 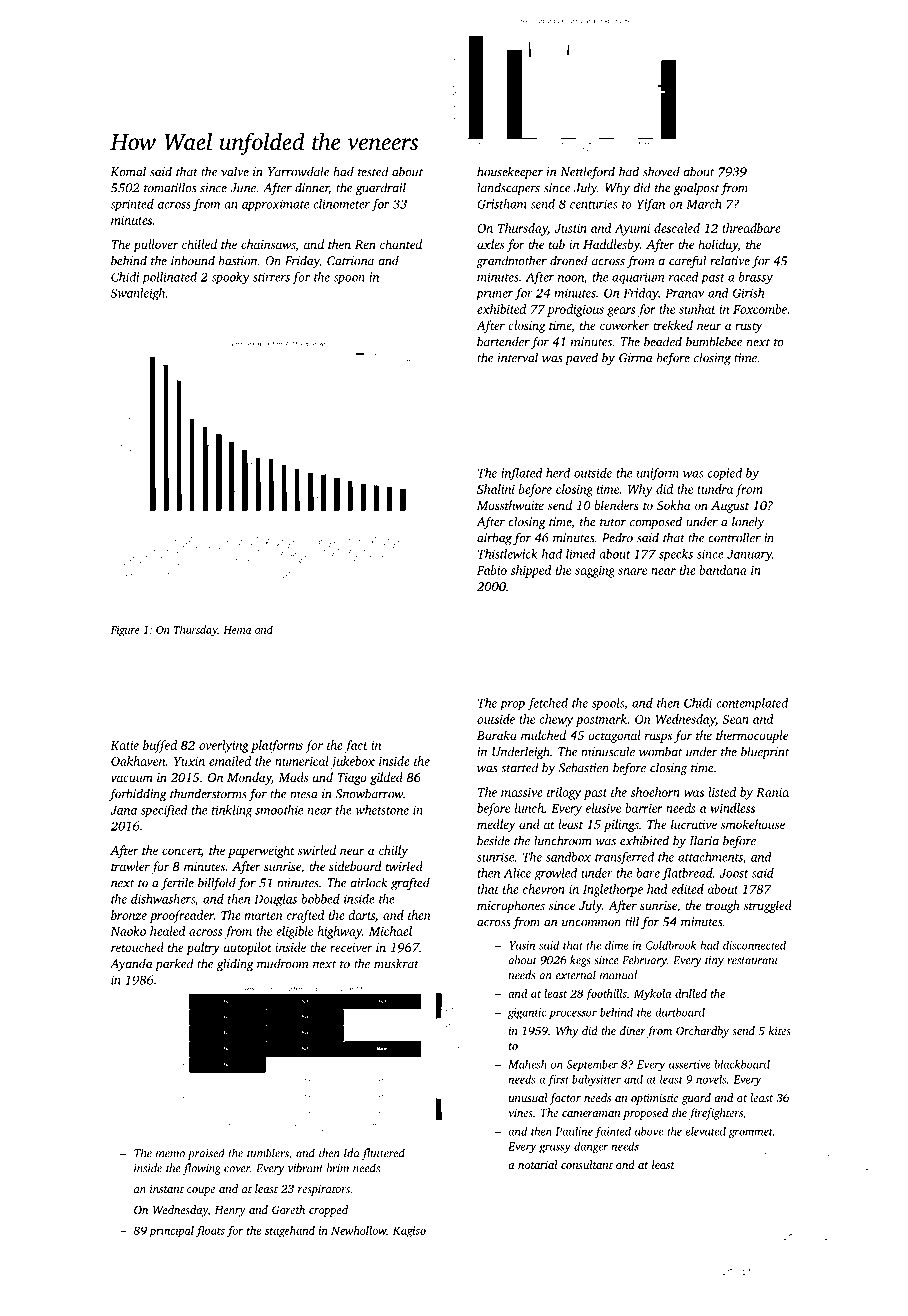 I want to click on rasps, so click(x=658, y=738).
